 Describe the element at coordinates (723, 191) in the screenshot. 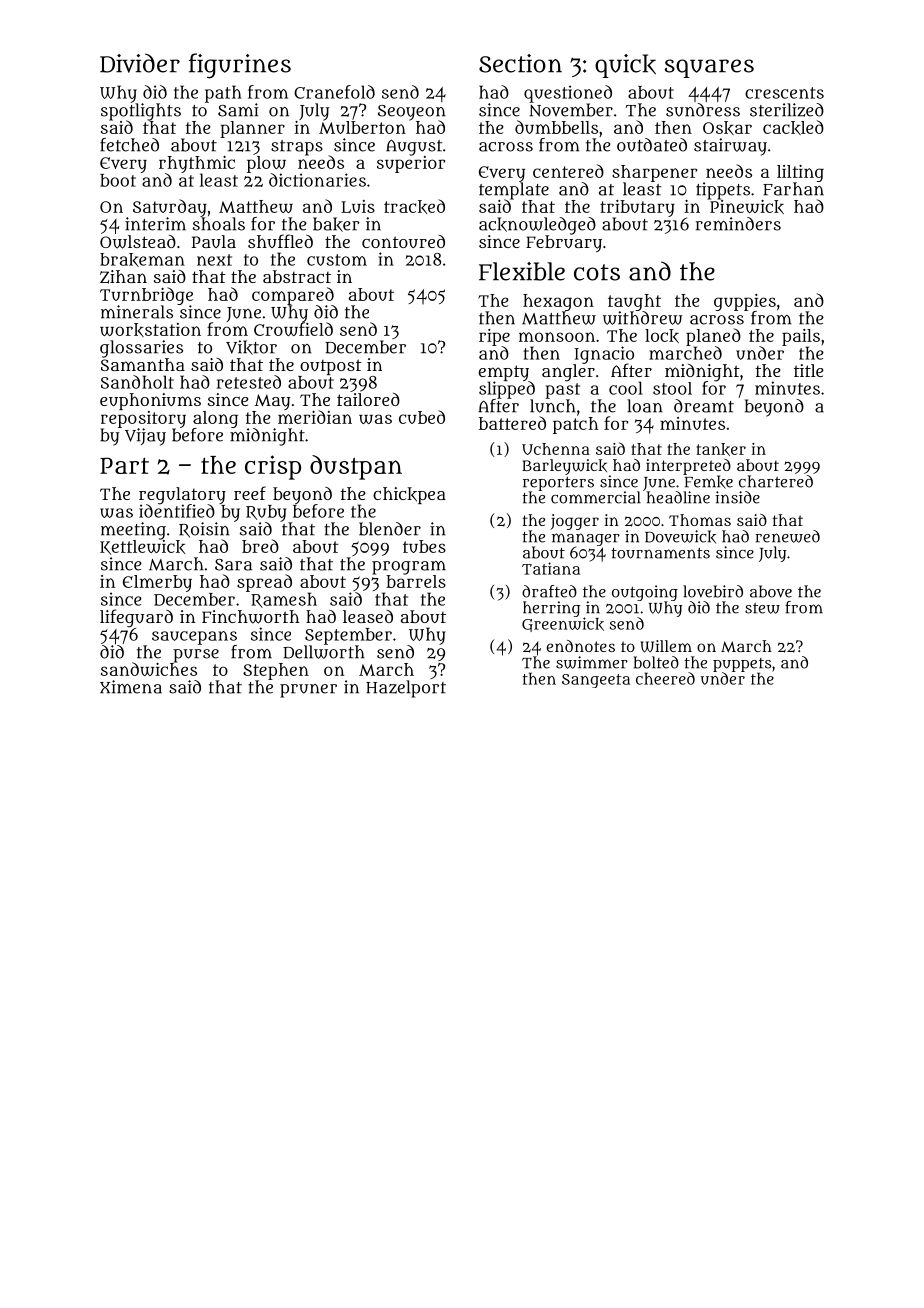

I see `tippets` at that location.
